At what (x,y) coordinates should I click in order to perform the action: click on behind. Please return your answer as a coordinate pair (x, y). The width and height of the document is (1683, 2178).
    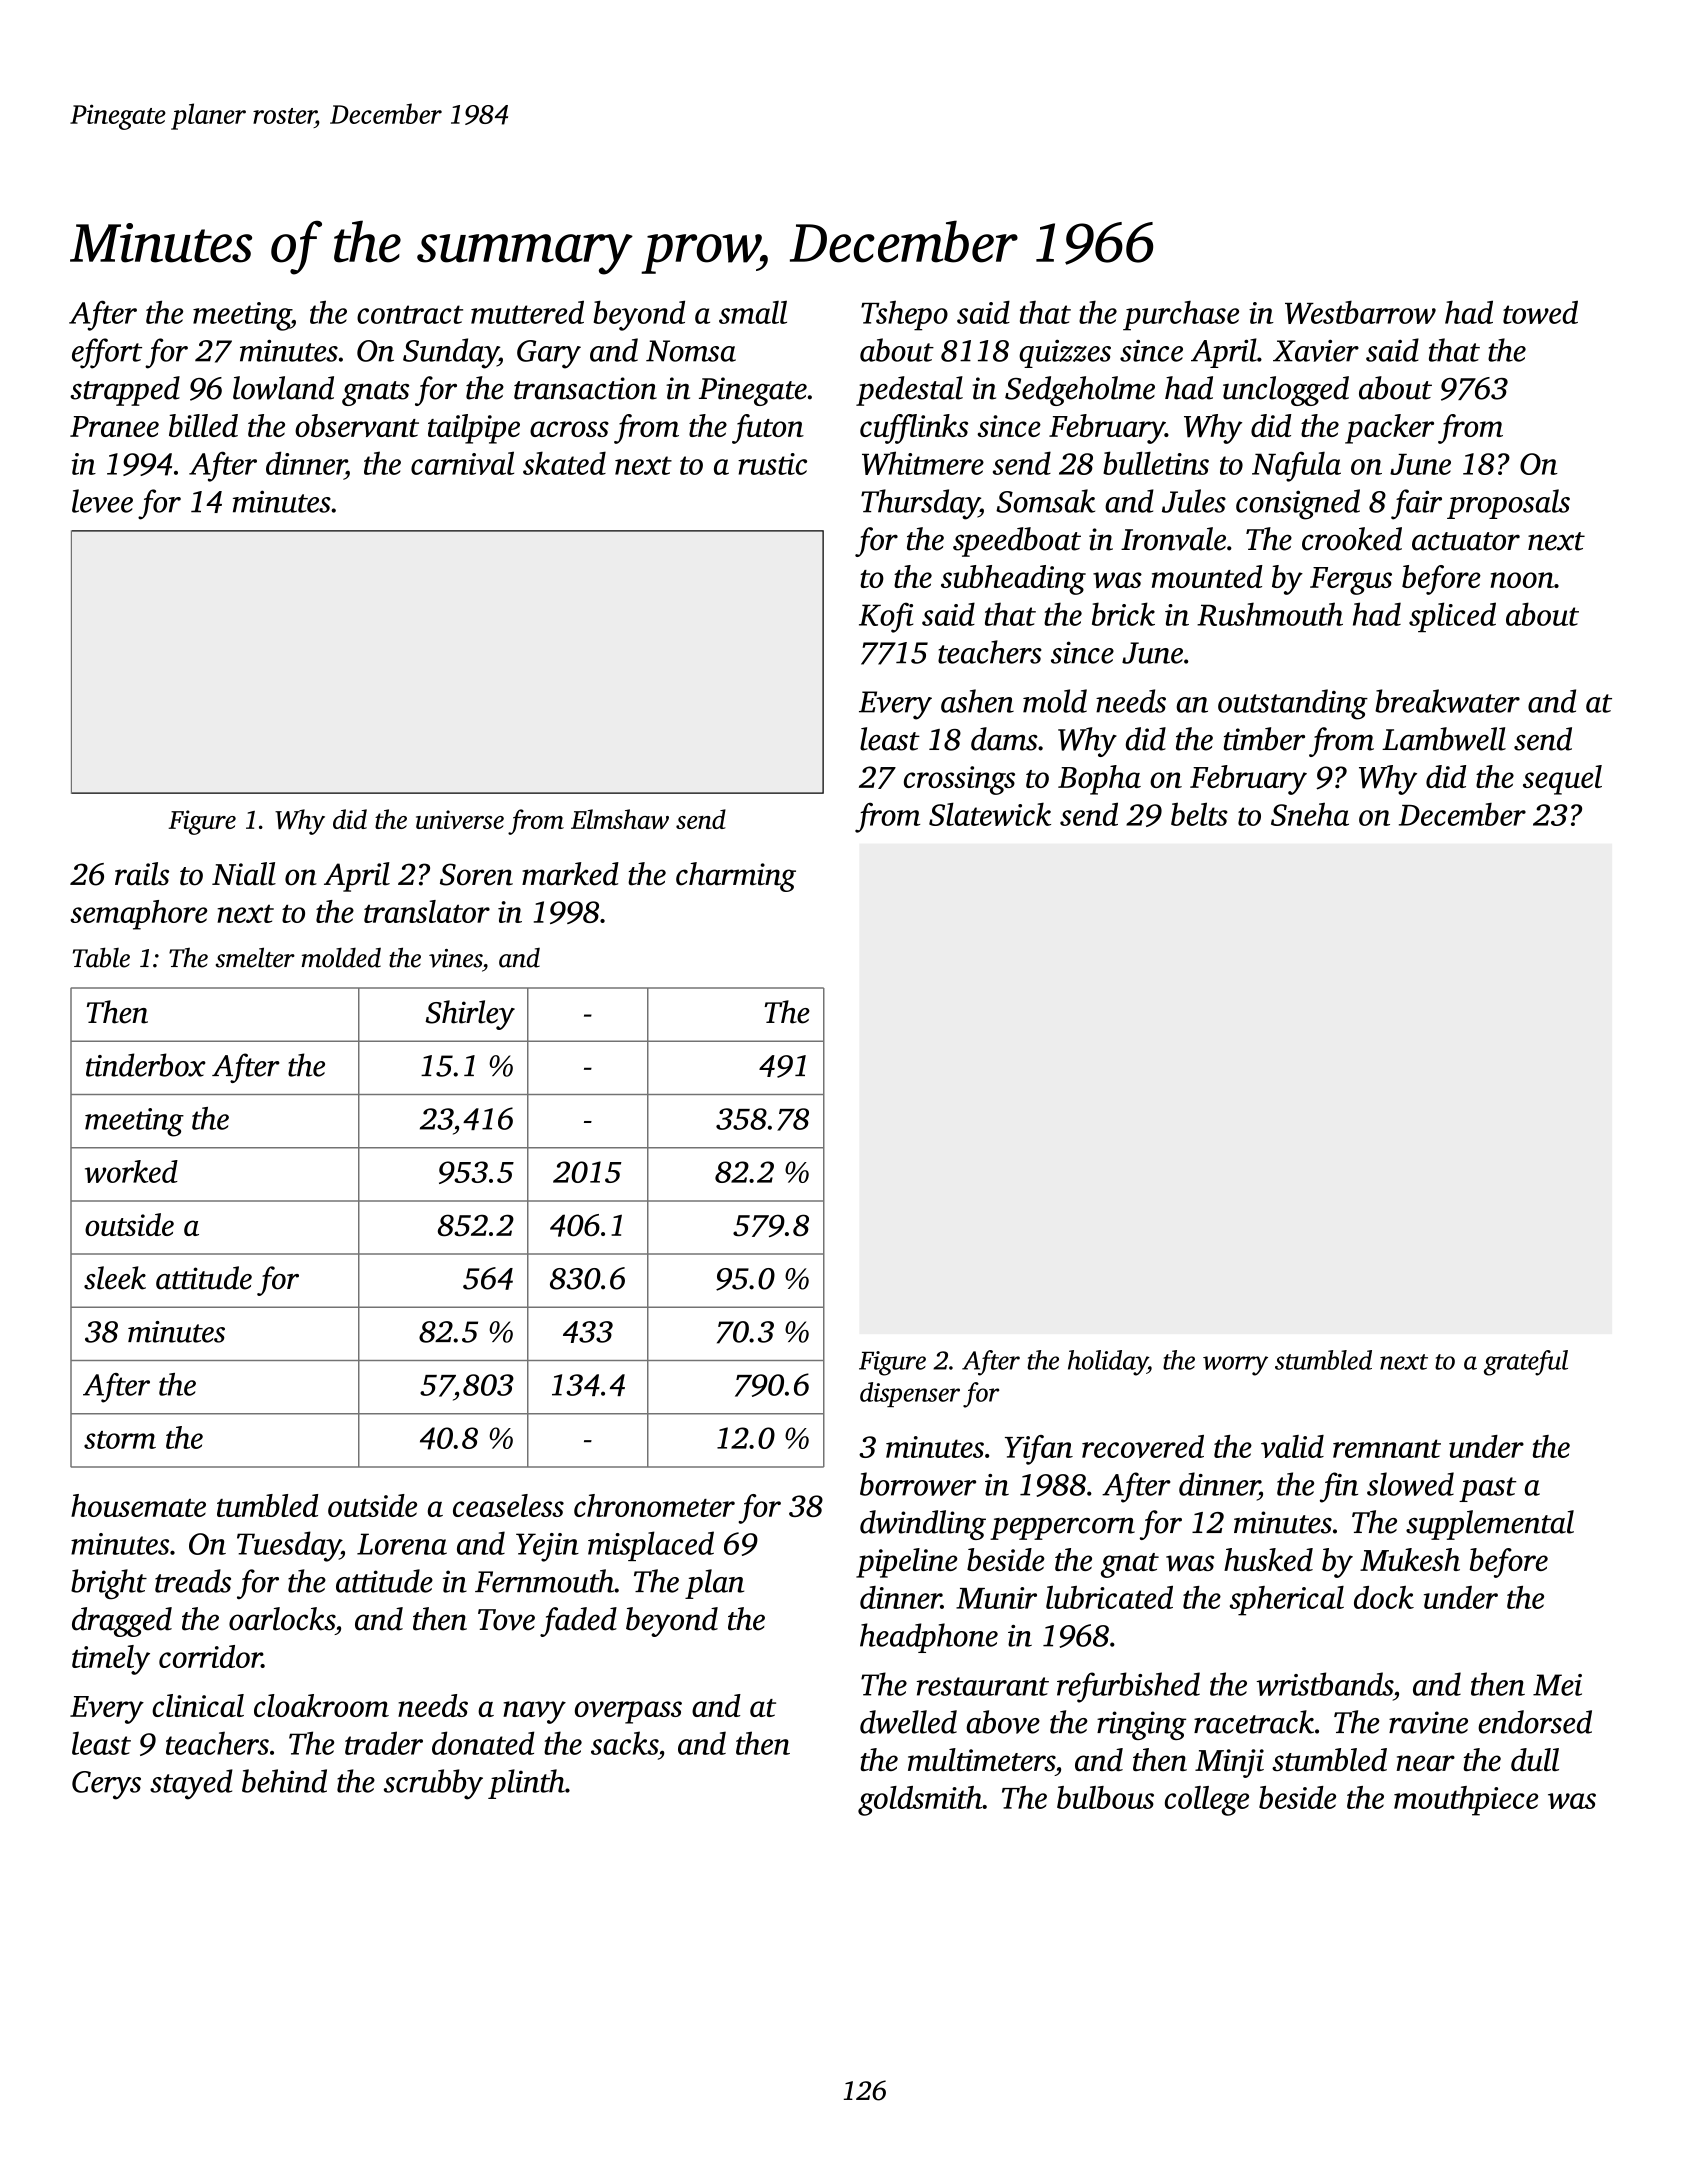
    Looking at the image, I should click on (284, 1781).
